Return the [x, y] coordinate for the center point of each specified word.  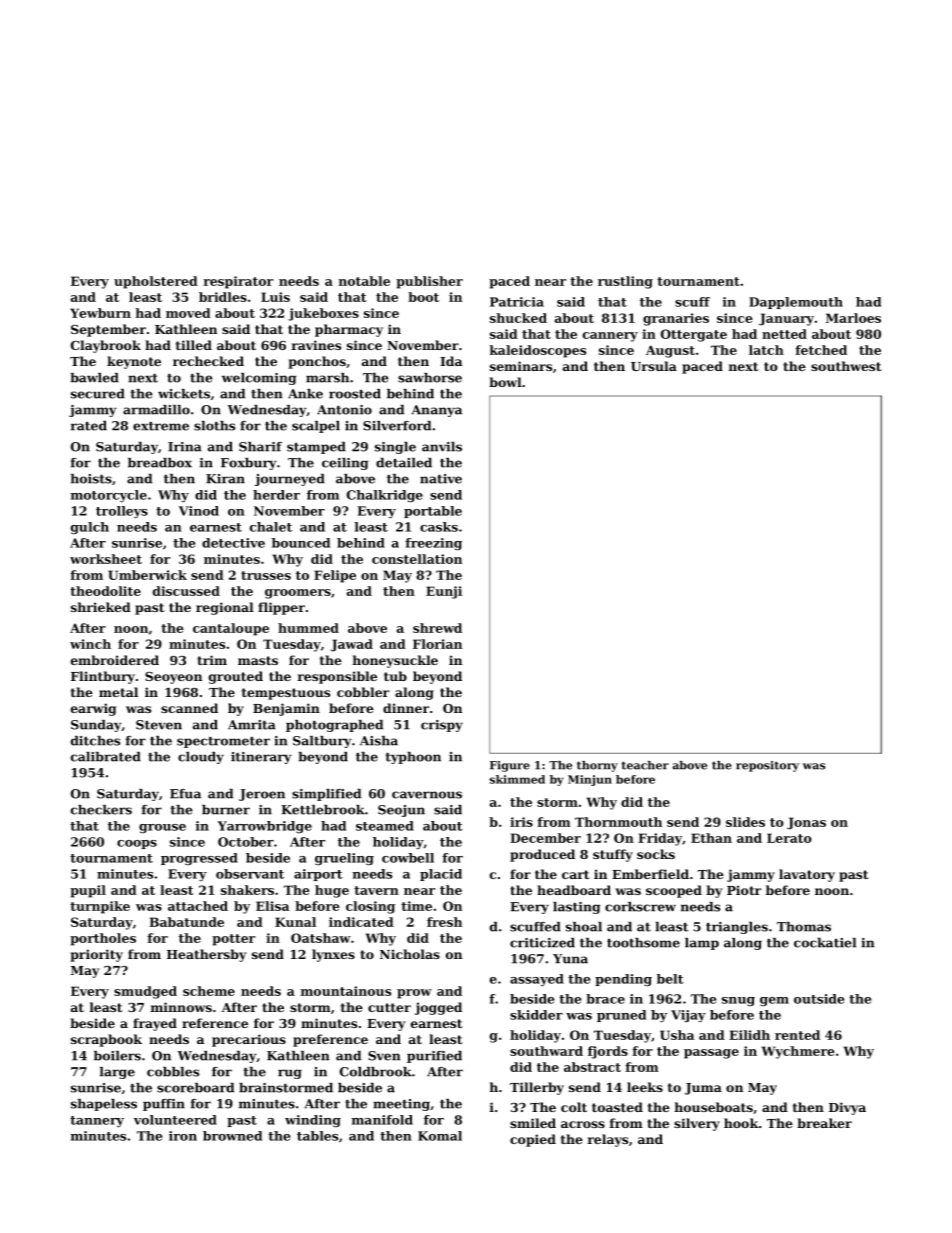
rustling [625, 282]
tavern [376, 890]
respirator [238, 282]
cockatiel [825, 943]
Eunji [444, 592]
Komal [440, 1136]
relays [608, 1140]
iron [183, 1136]
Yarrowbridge [265, 827]
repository [767, 766]
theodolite [105, 591]
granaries [676, 319]
